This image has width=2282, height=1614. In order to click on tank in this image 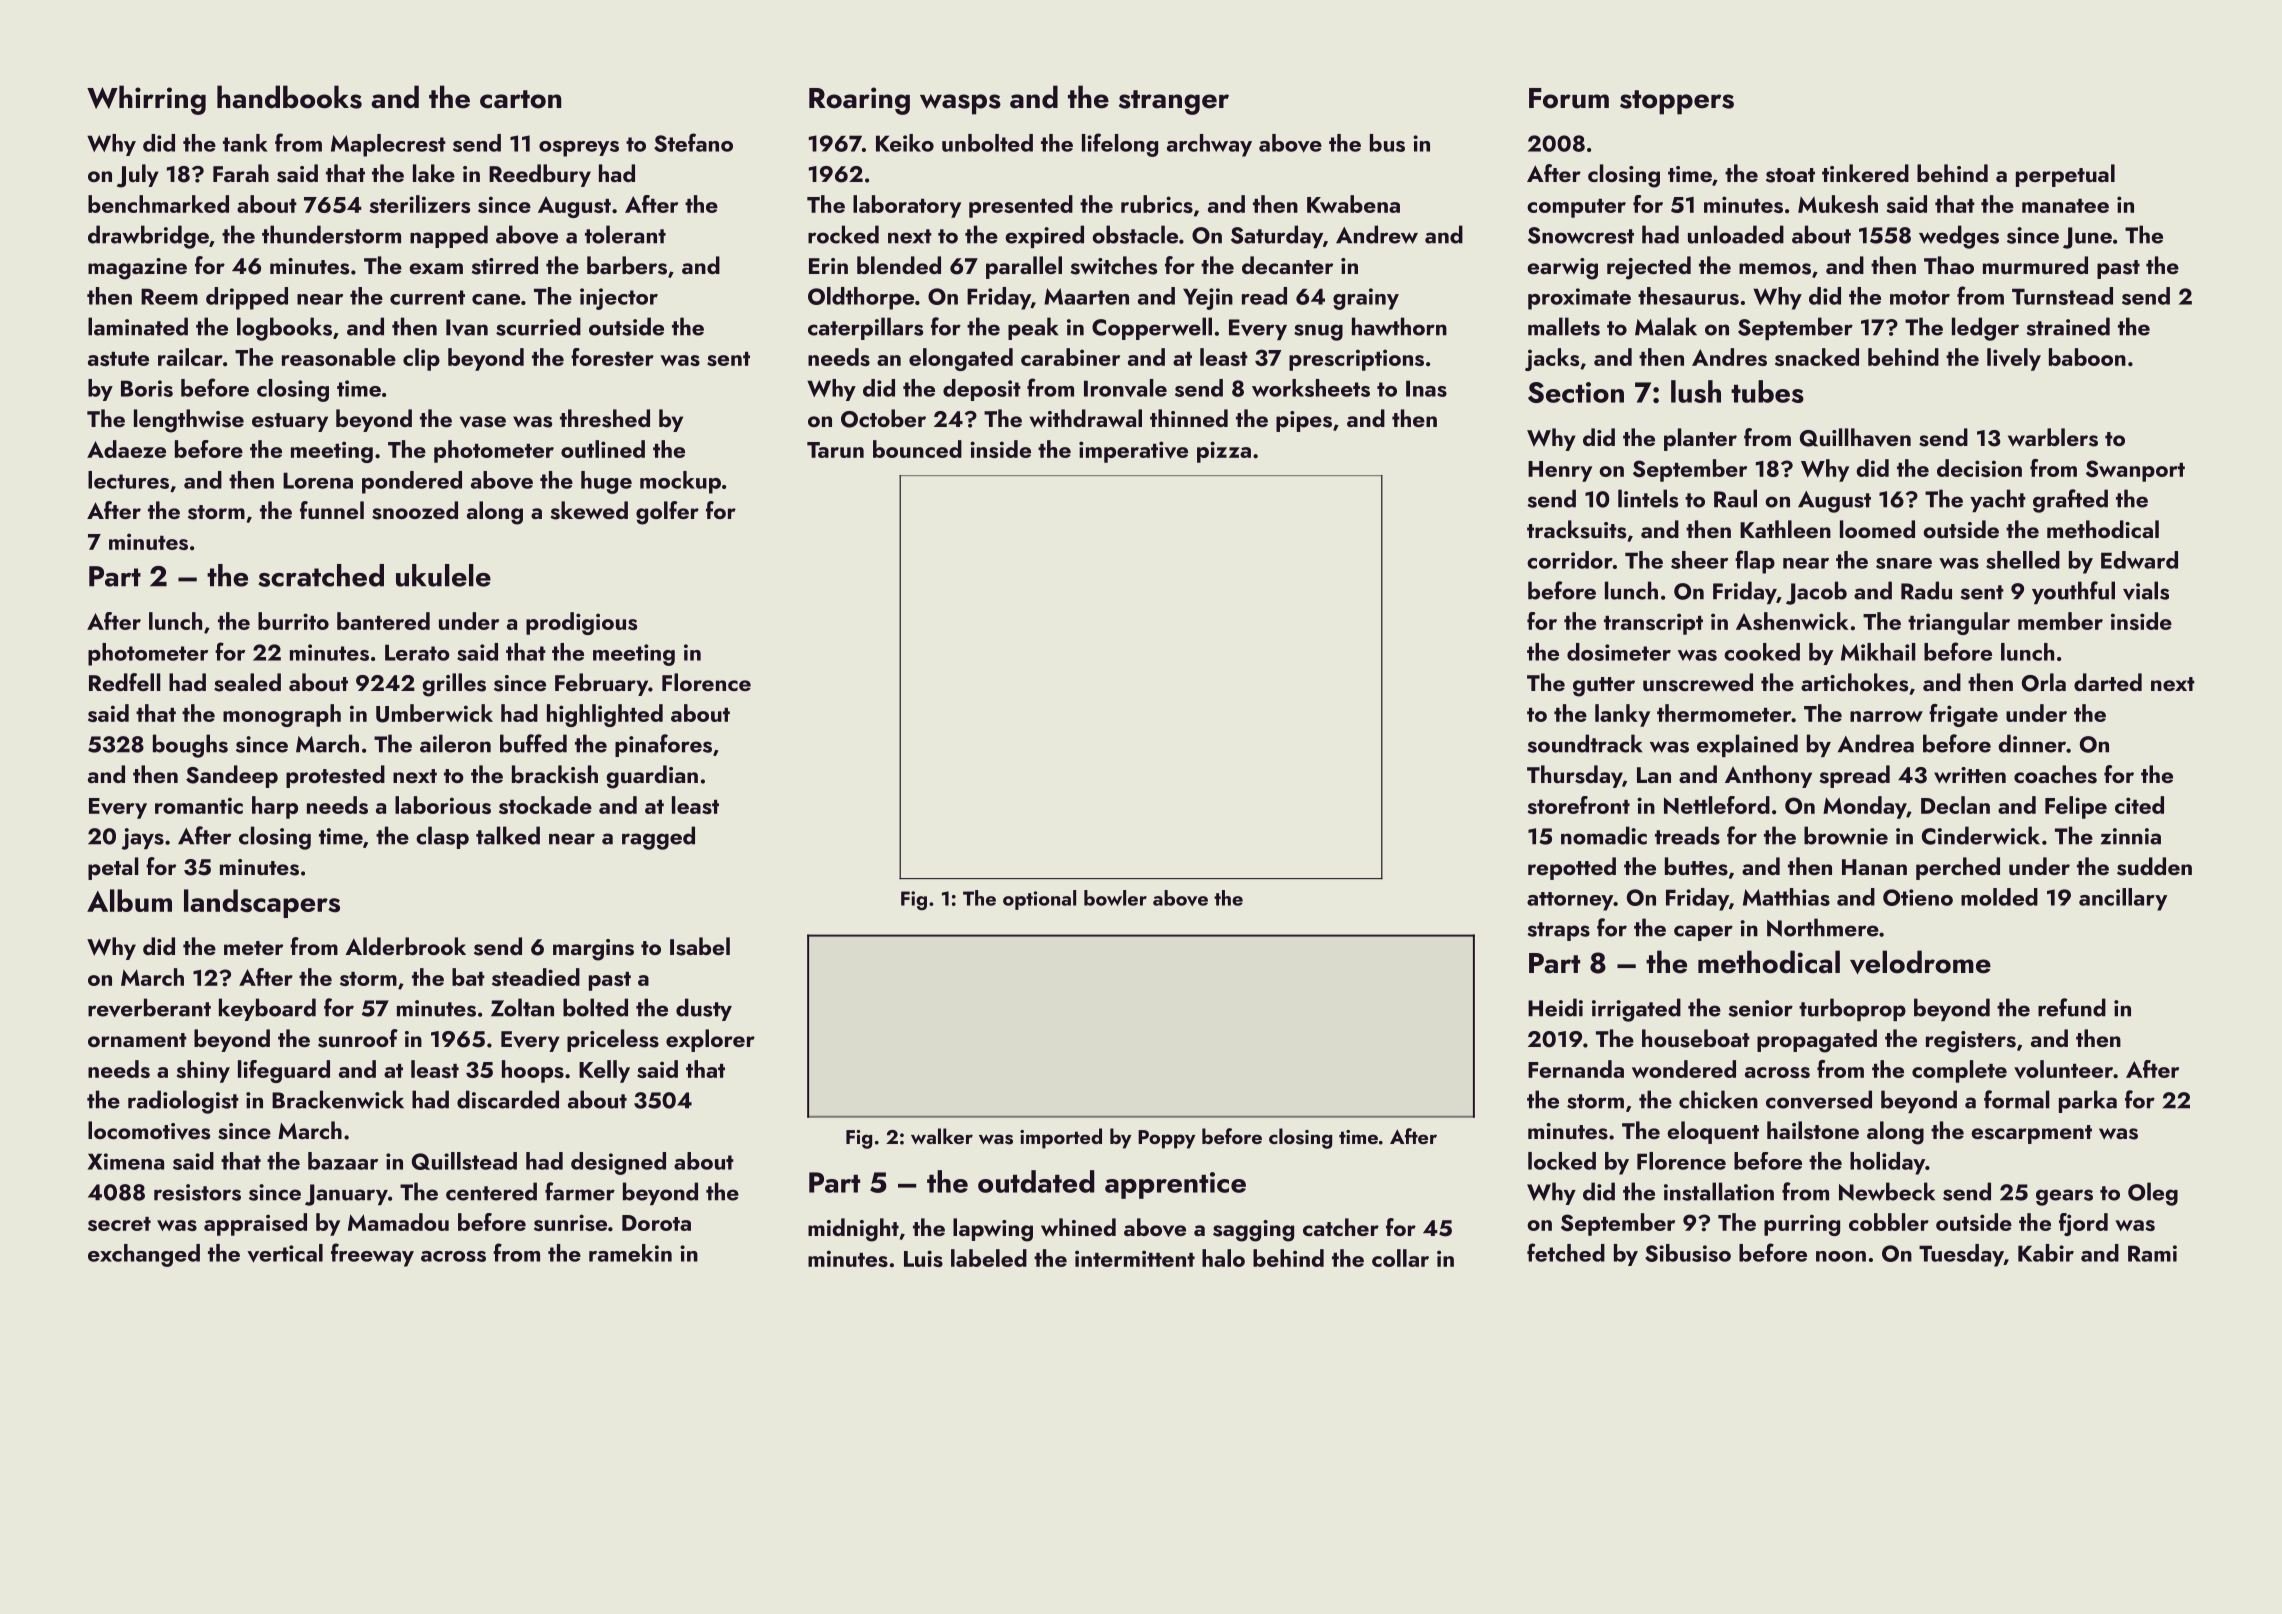, I will do `click(245, 143)`.
